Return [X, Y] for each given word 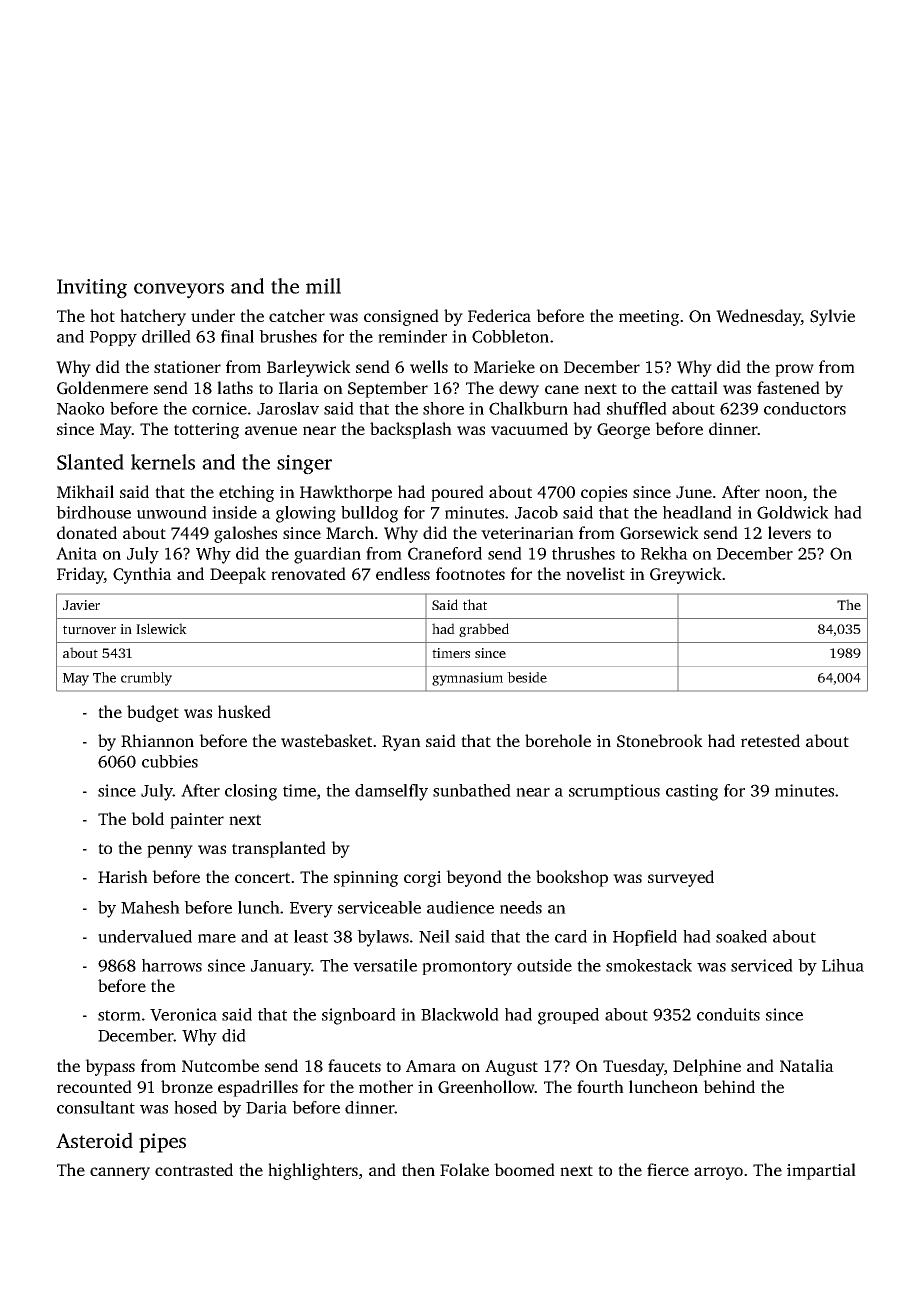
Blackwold [460, 1014]
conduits [728, 1014]
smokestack [649, 965]
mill [323, 286]
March [350, 532]
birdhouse [93, 512]
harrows [172, 965]
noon [784, 493]
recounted [94, 1086]
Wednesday [758, 317]
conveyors [179, 291]
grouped [568, 1016]
